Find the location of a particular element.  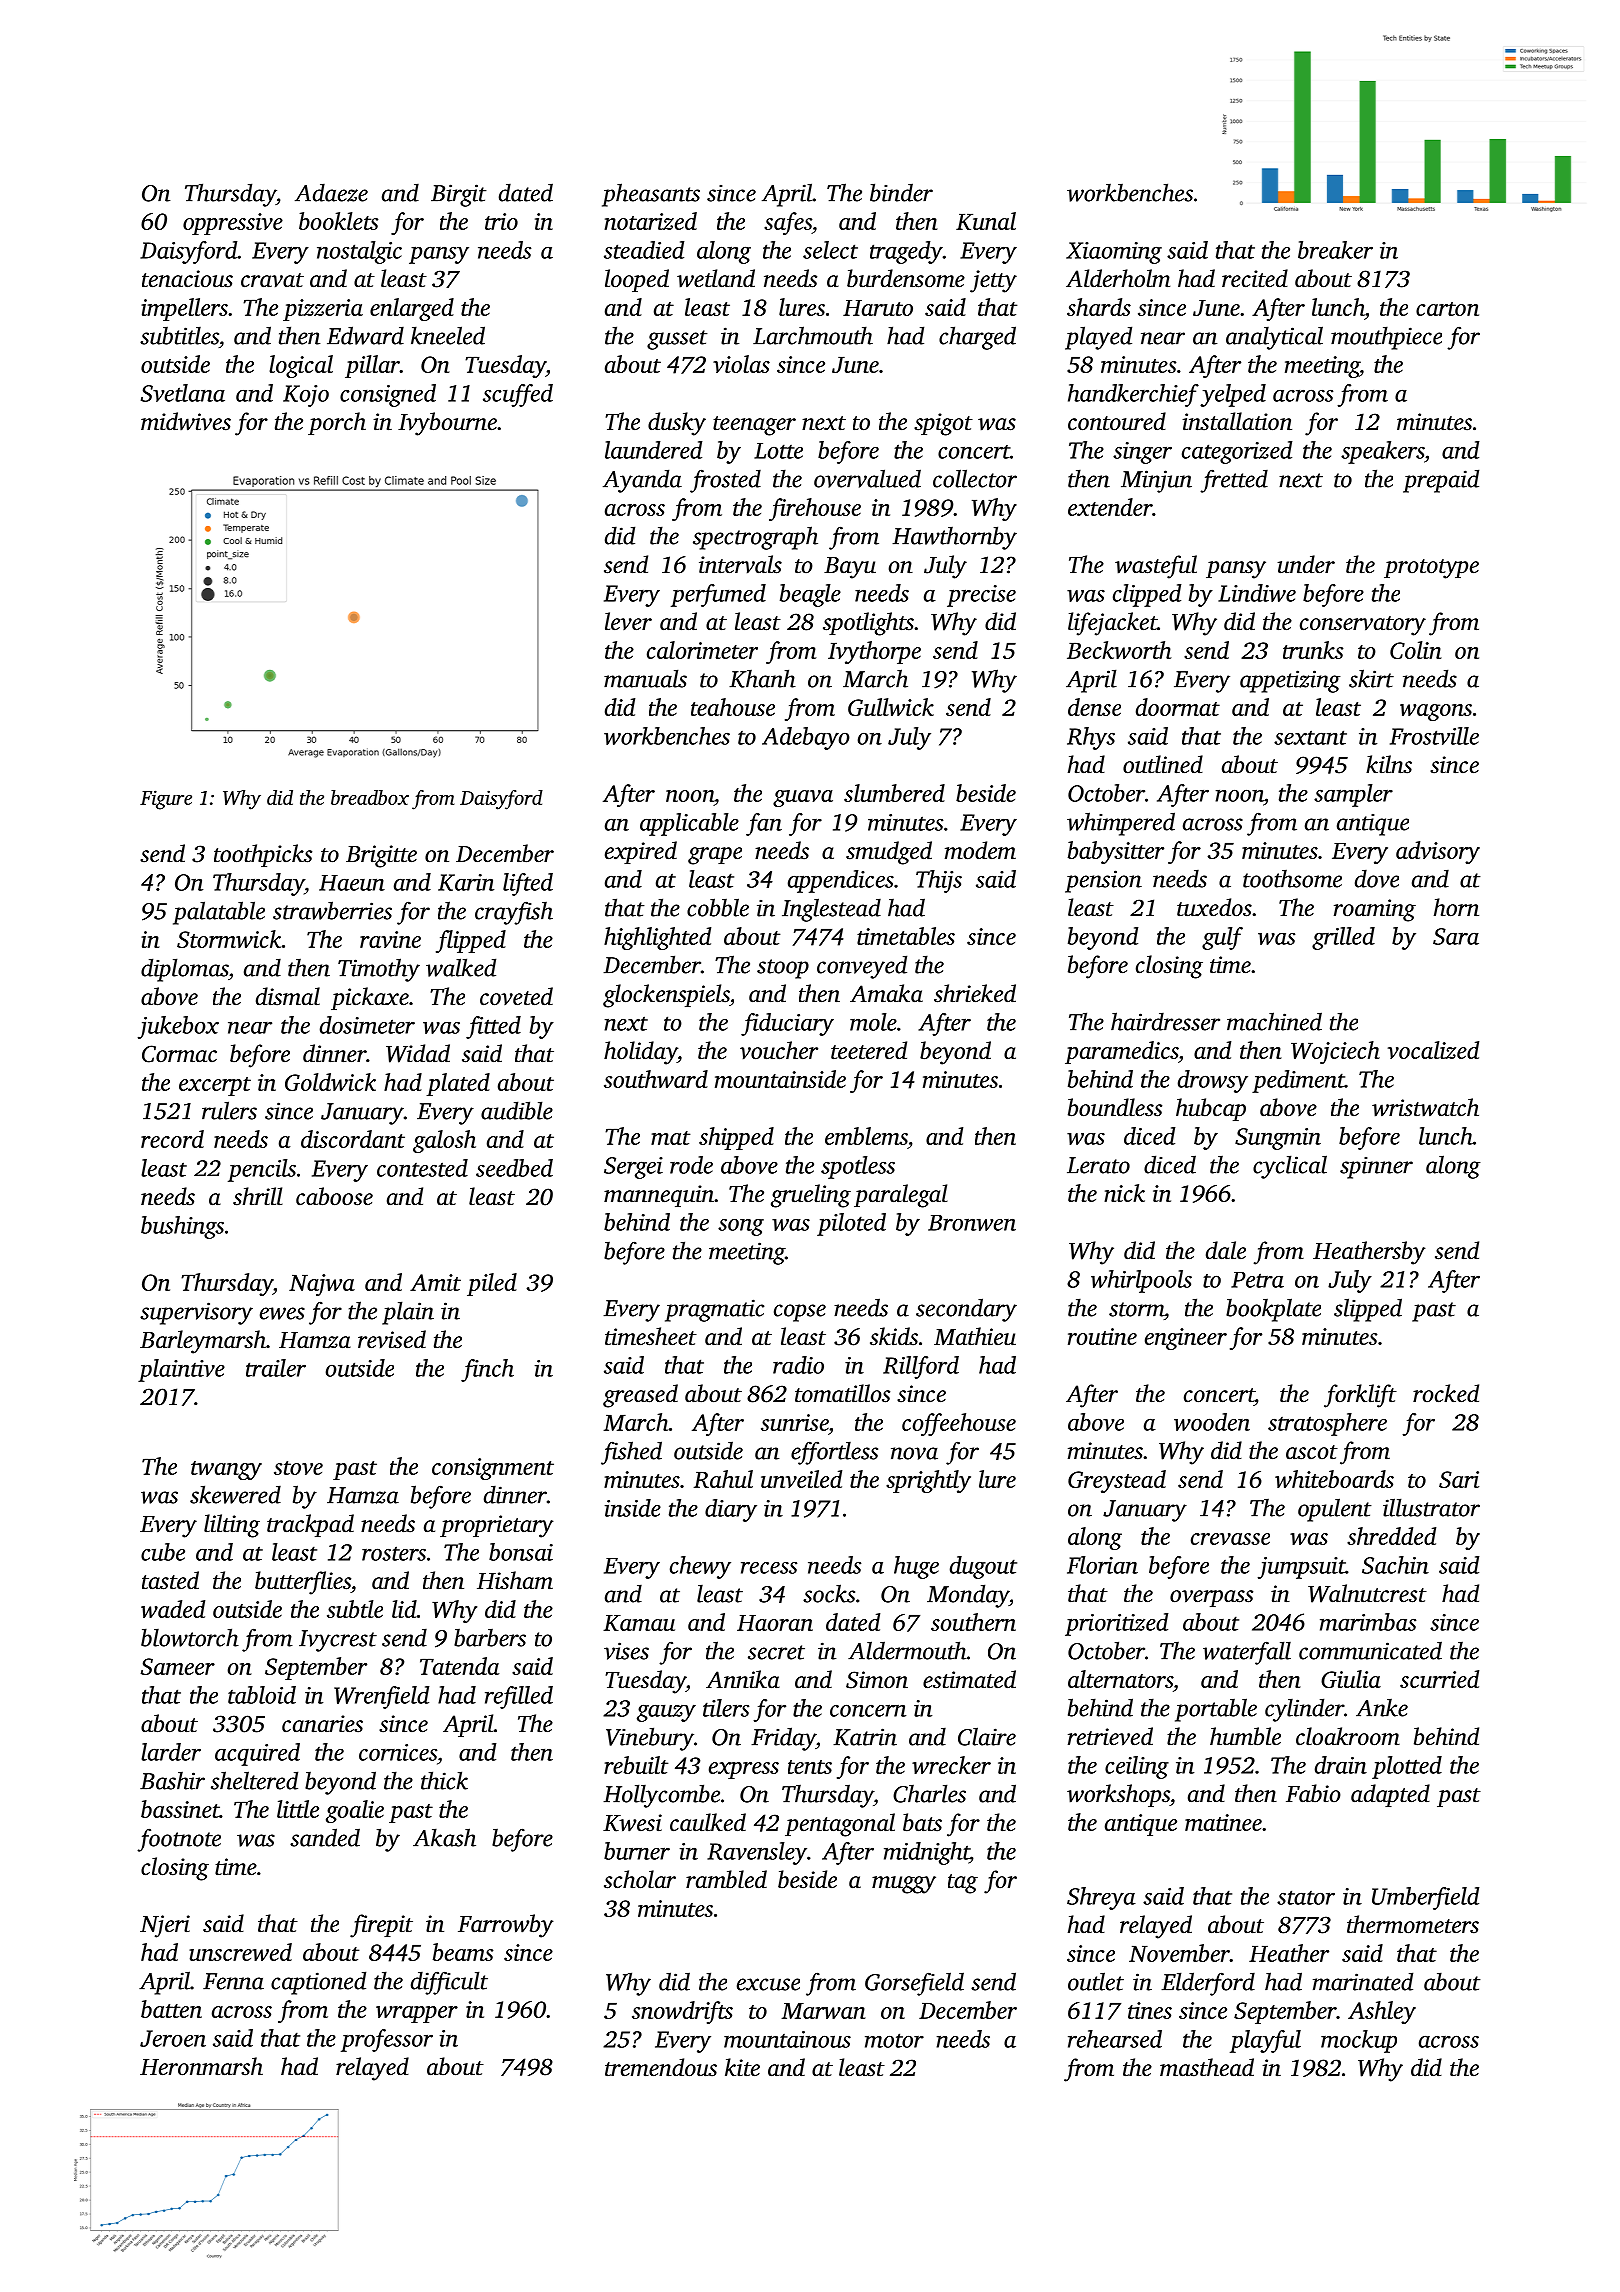

steadied is located at coordinates (644, 250).
